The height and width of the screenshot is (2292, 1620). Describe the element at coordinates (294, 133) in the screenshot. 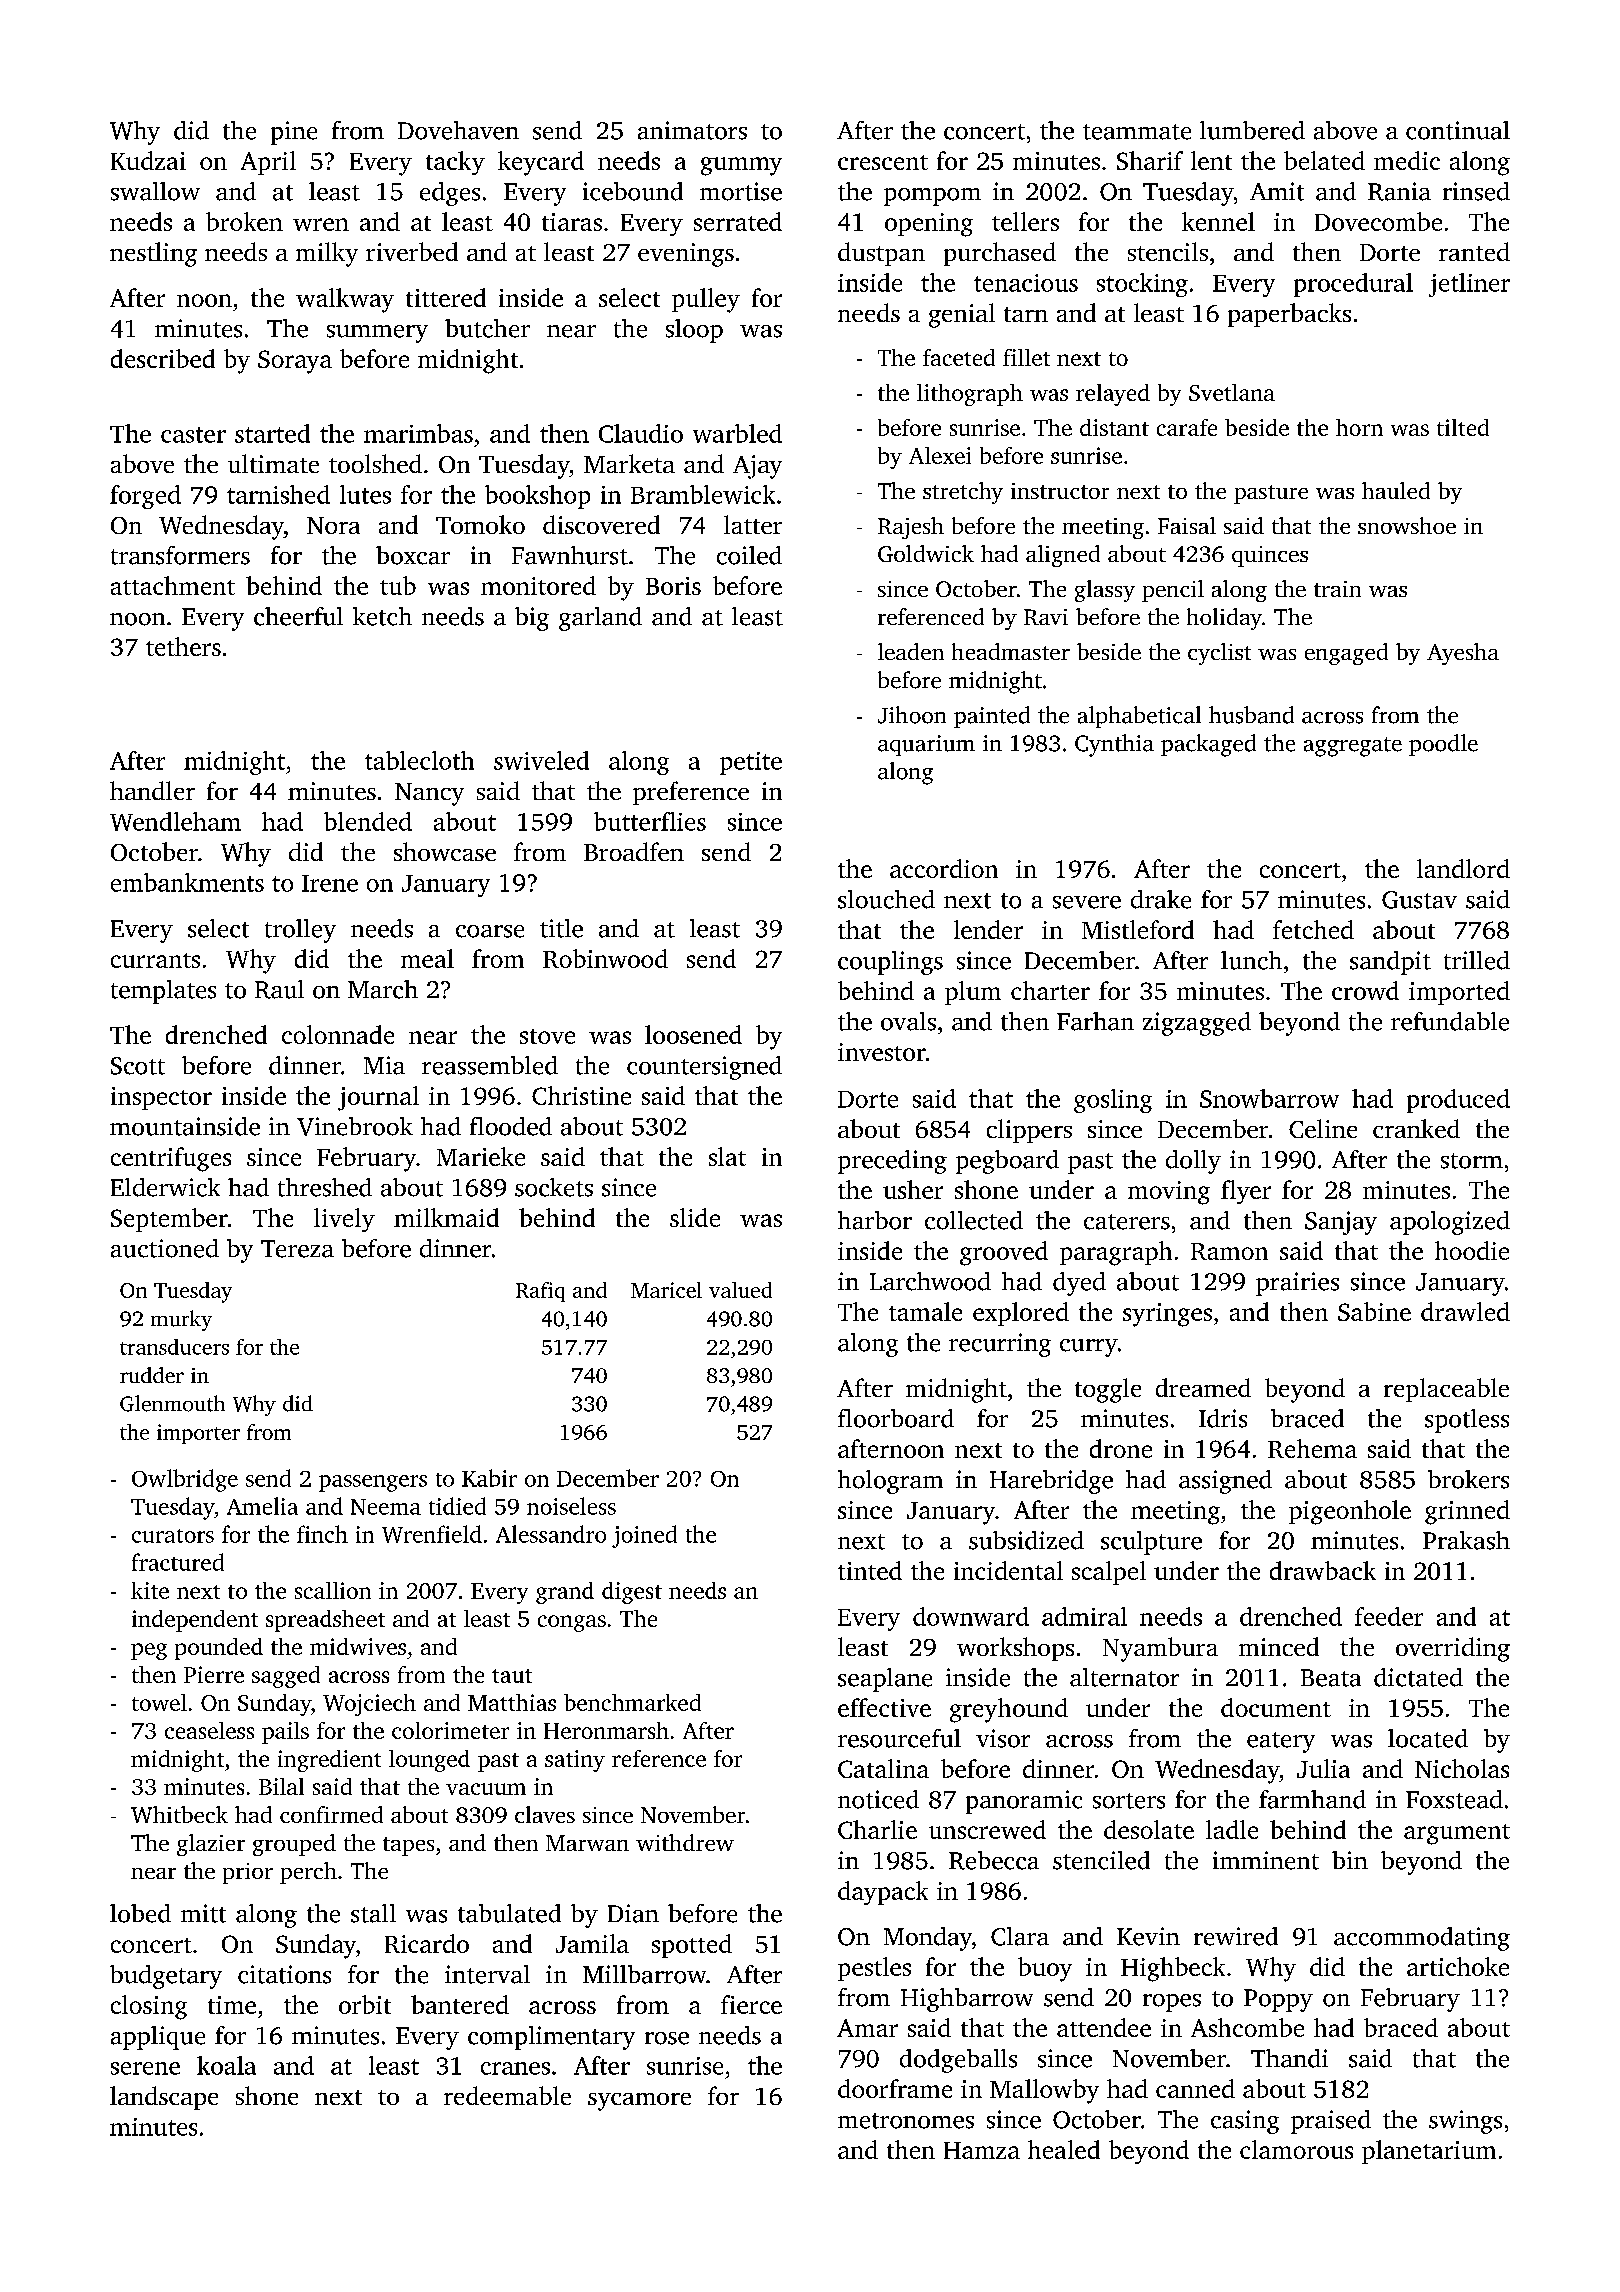

I see `pine` at that location.
